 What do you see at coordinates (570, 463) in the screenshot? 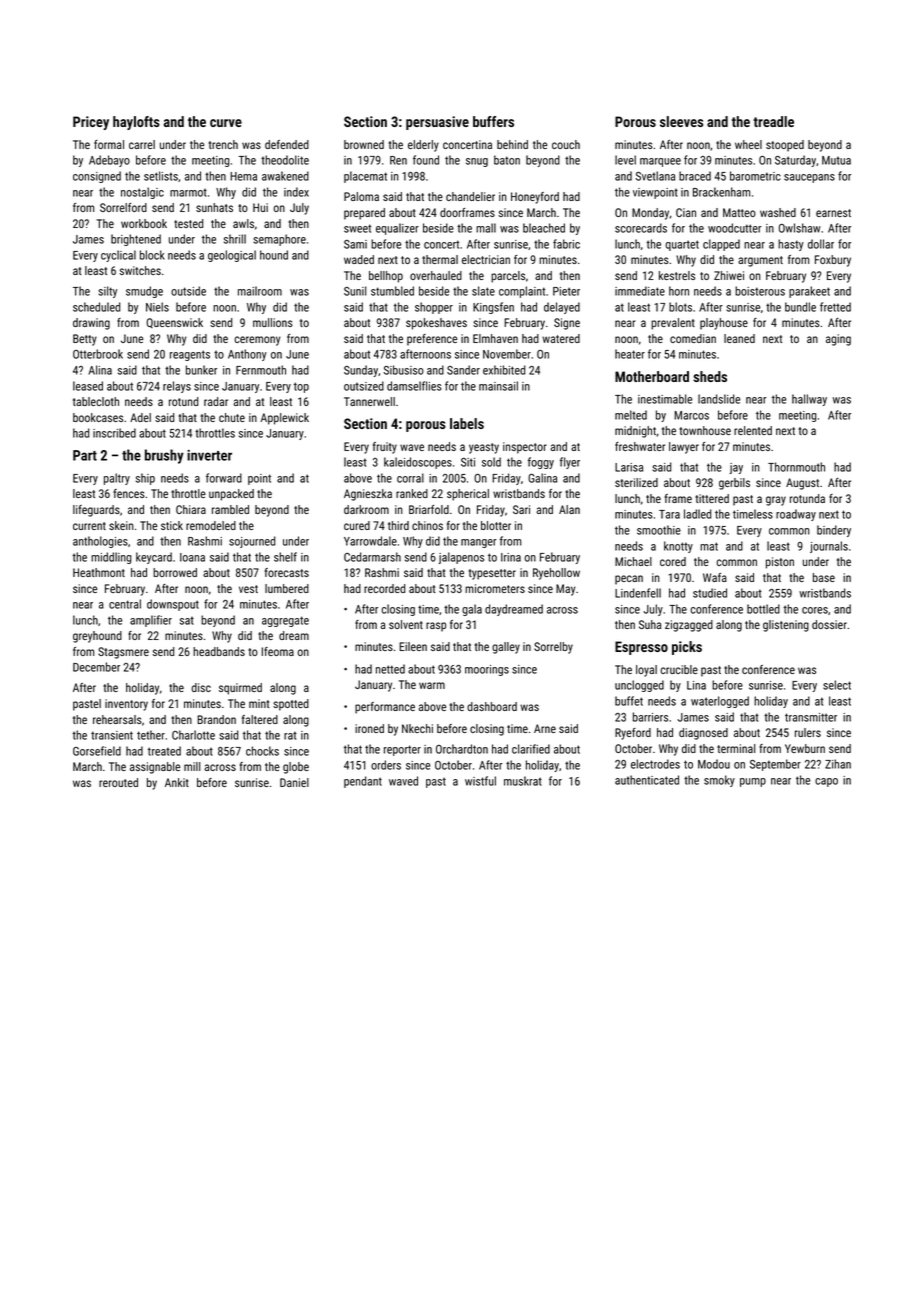
I see `flyer` at bounding box center [570, 463].
